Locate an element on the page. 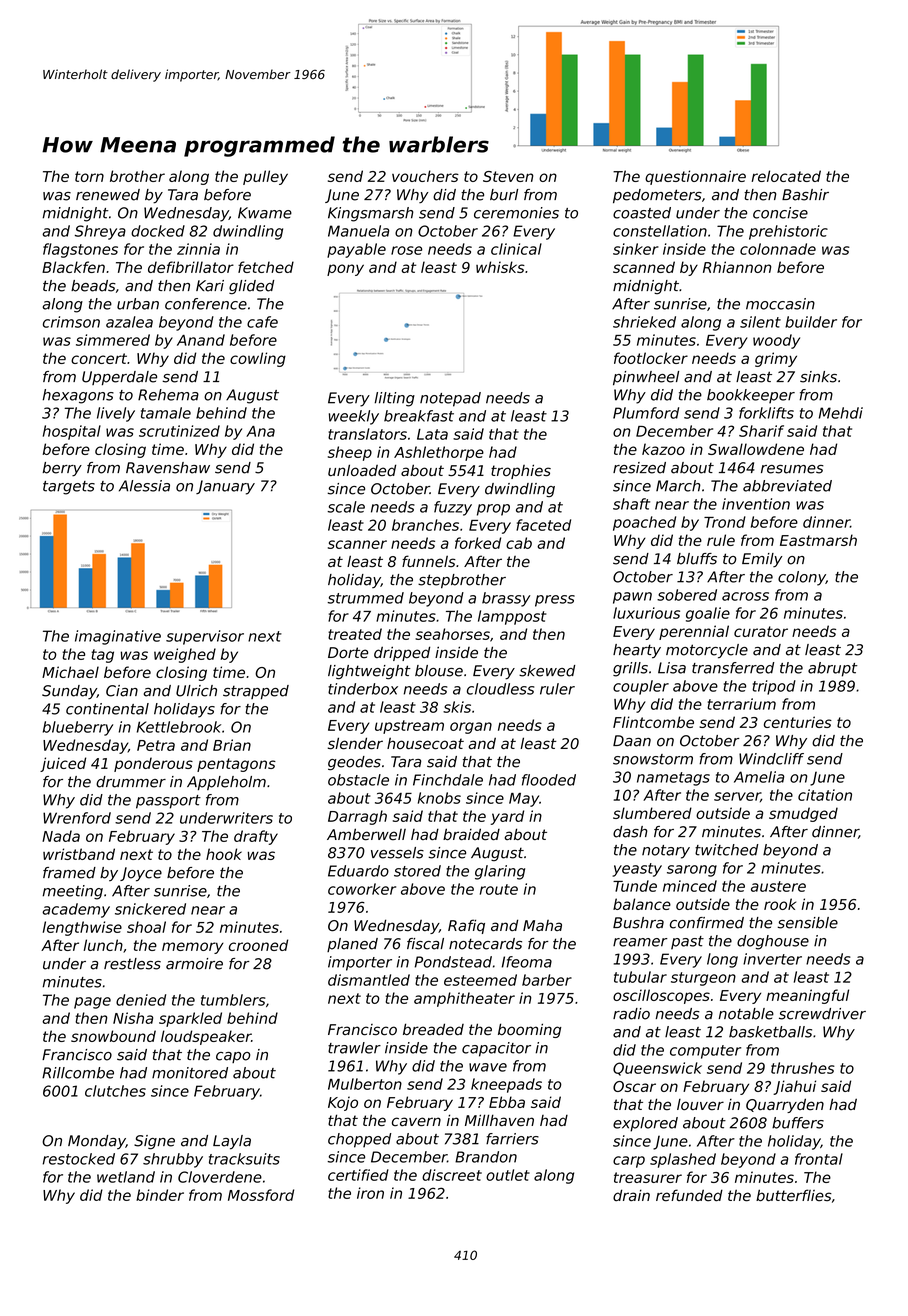 The image size is (908, 1316). motorcycle is located at coordinates (707, 651).
